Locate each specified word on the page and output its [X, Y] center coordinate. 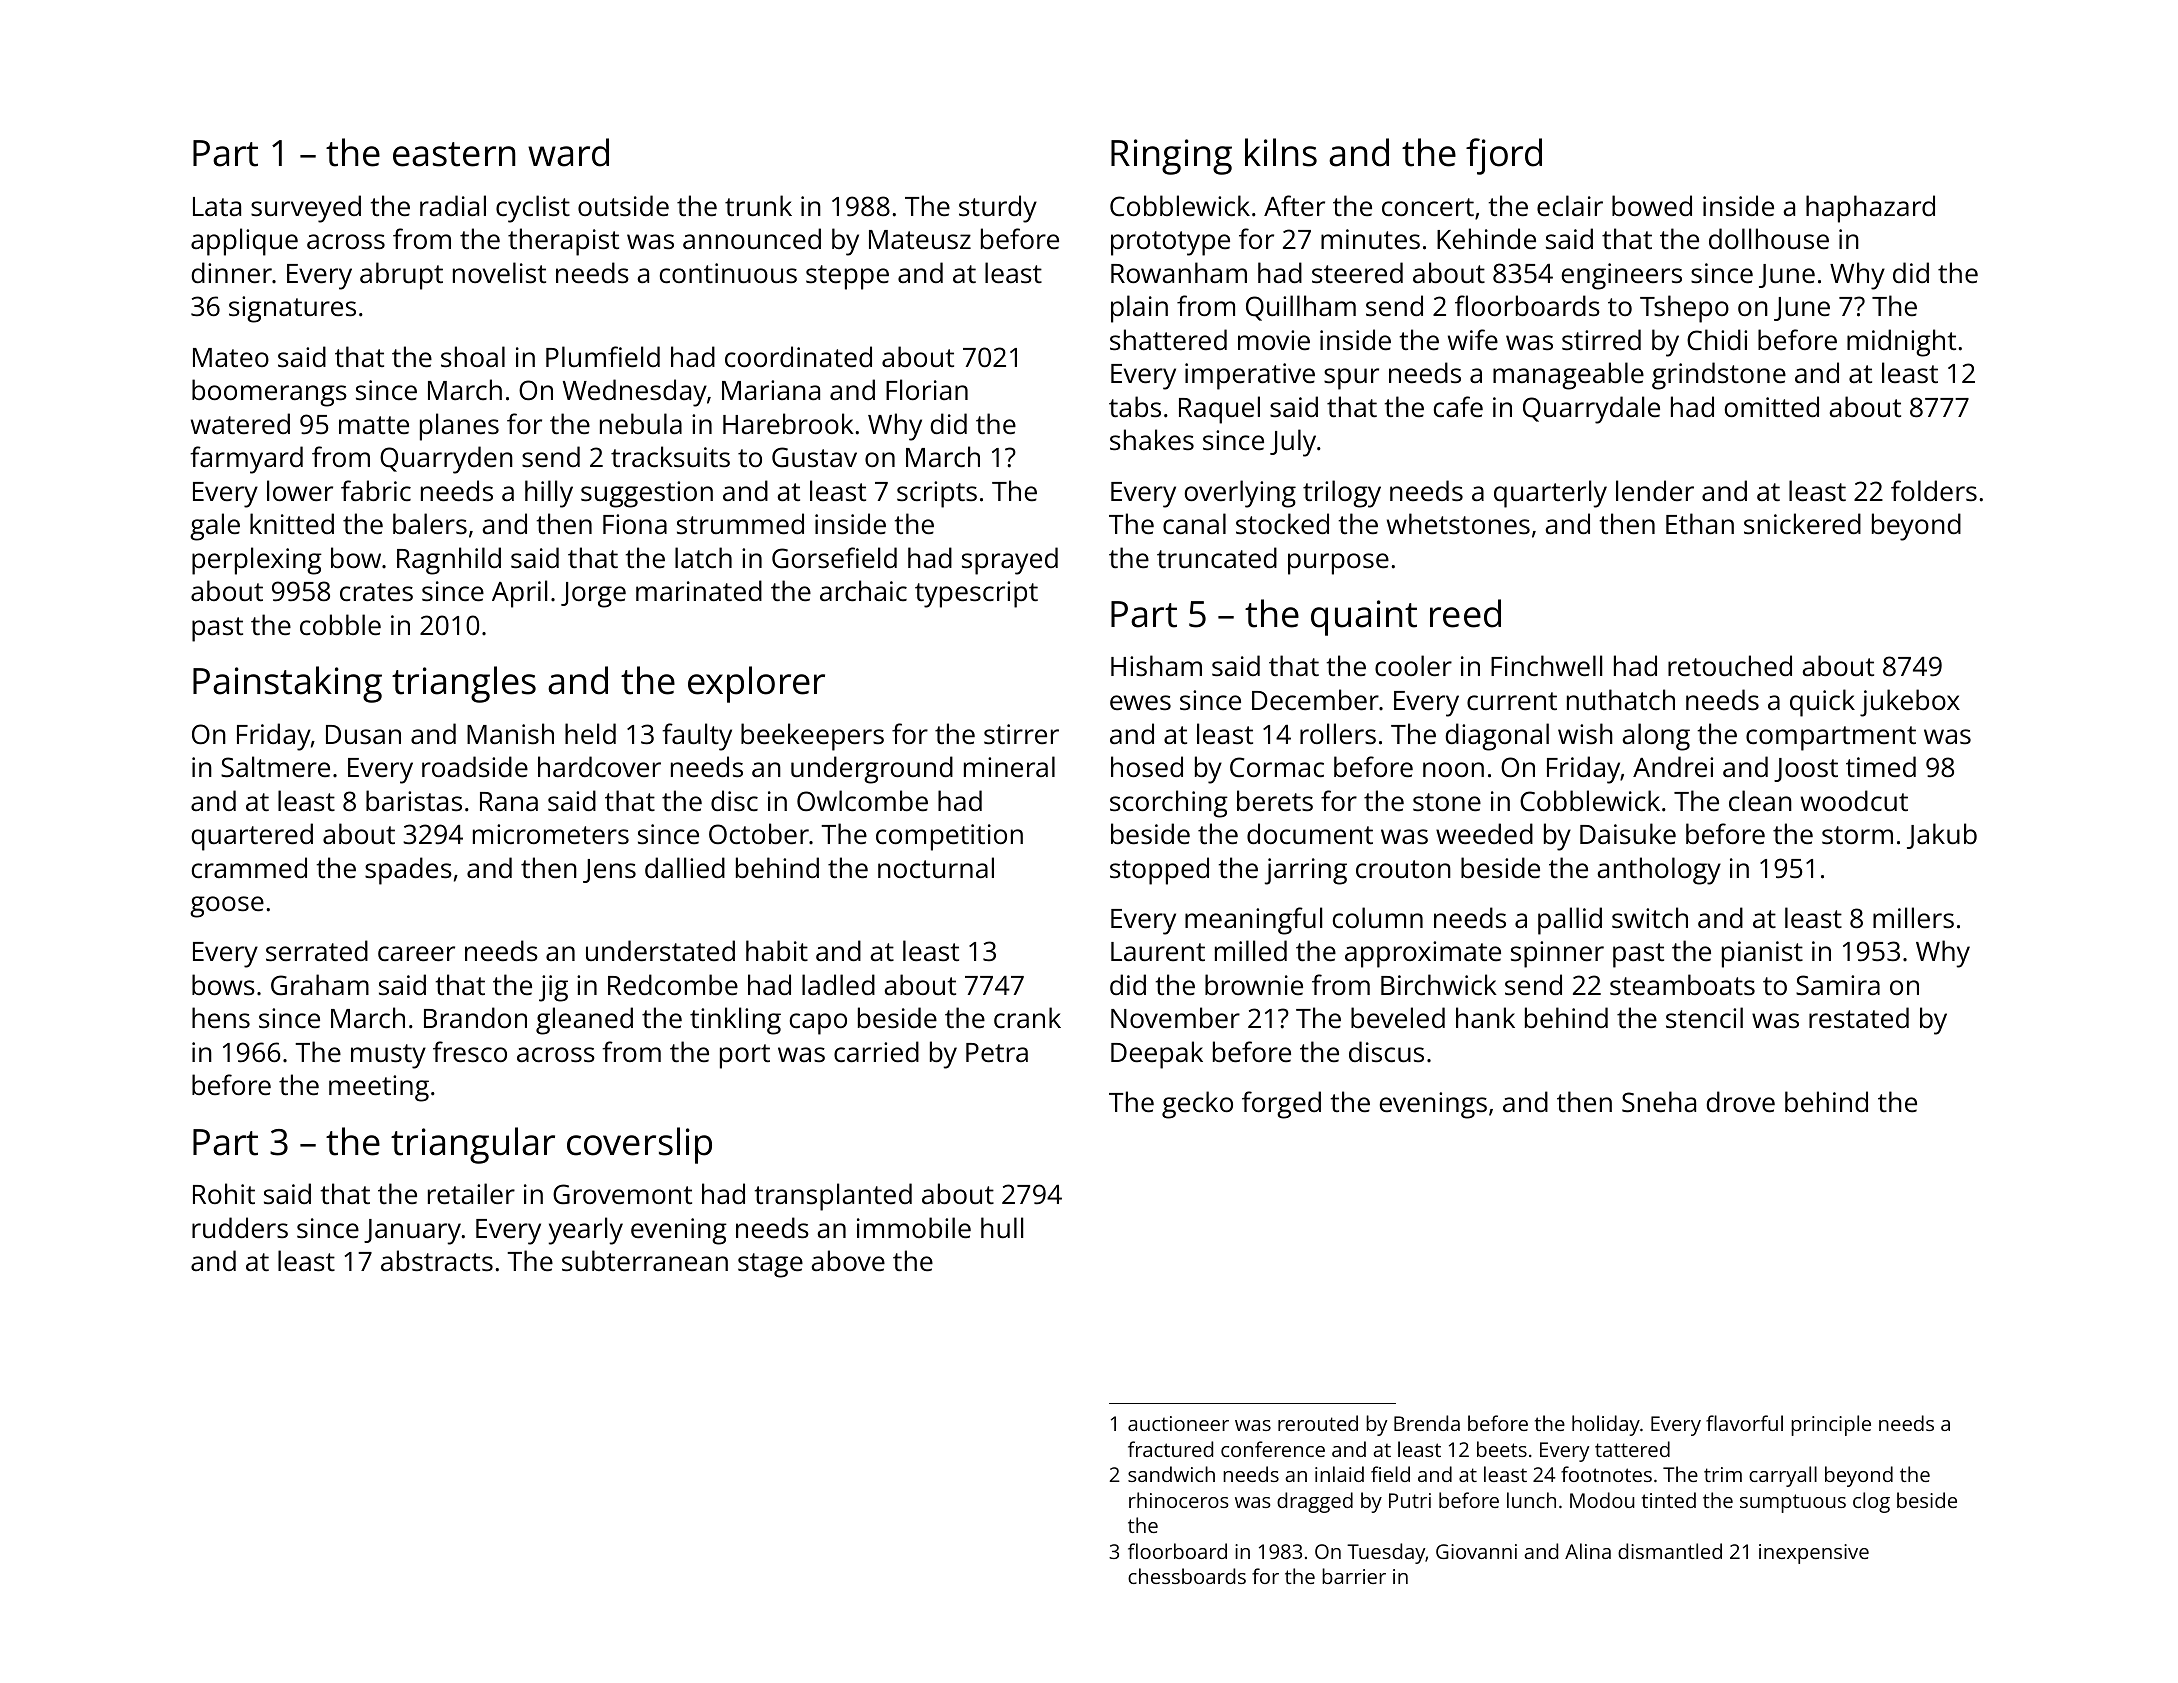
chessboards [1187, 1576]
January [412, 1232]
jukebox [1910, 703]
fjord [1504, 156]
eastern [454, 154]
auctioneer [1178, 1423]
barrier [1354, 1576]
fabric [376, 490]
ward [568, 152]
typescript [976, 594]
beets [1502, 1449]
